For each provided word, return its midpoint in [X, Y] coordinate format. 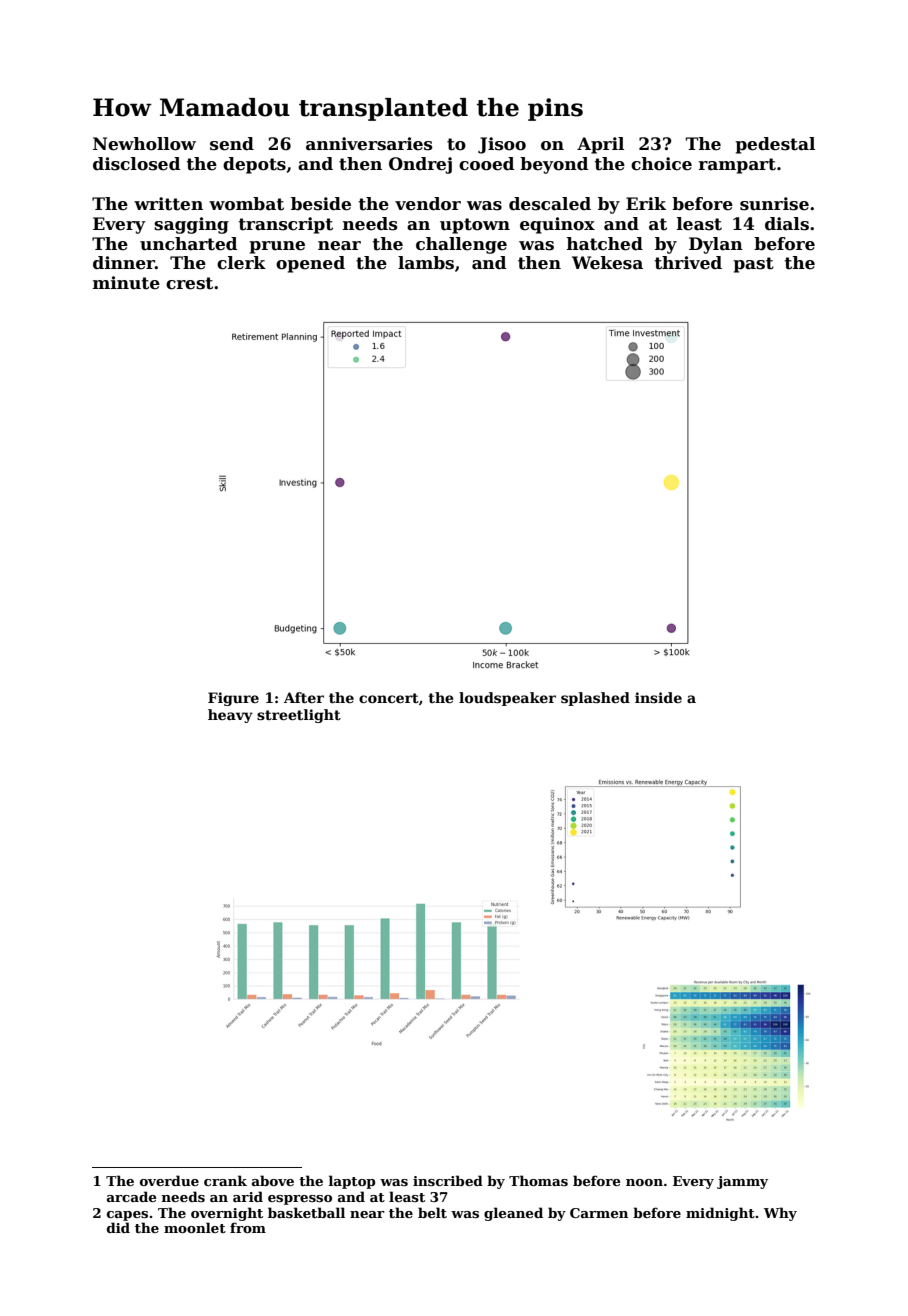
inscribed [448, 1180]
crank [225, 1180]
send [232, 144]
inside [658, 697]
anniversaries [369, 144]
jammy [742, 1182]
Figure [233, 699]
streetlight [299, 716]
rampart [737, 166]
